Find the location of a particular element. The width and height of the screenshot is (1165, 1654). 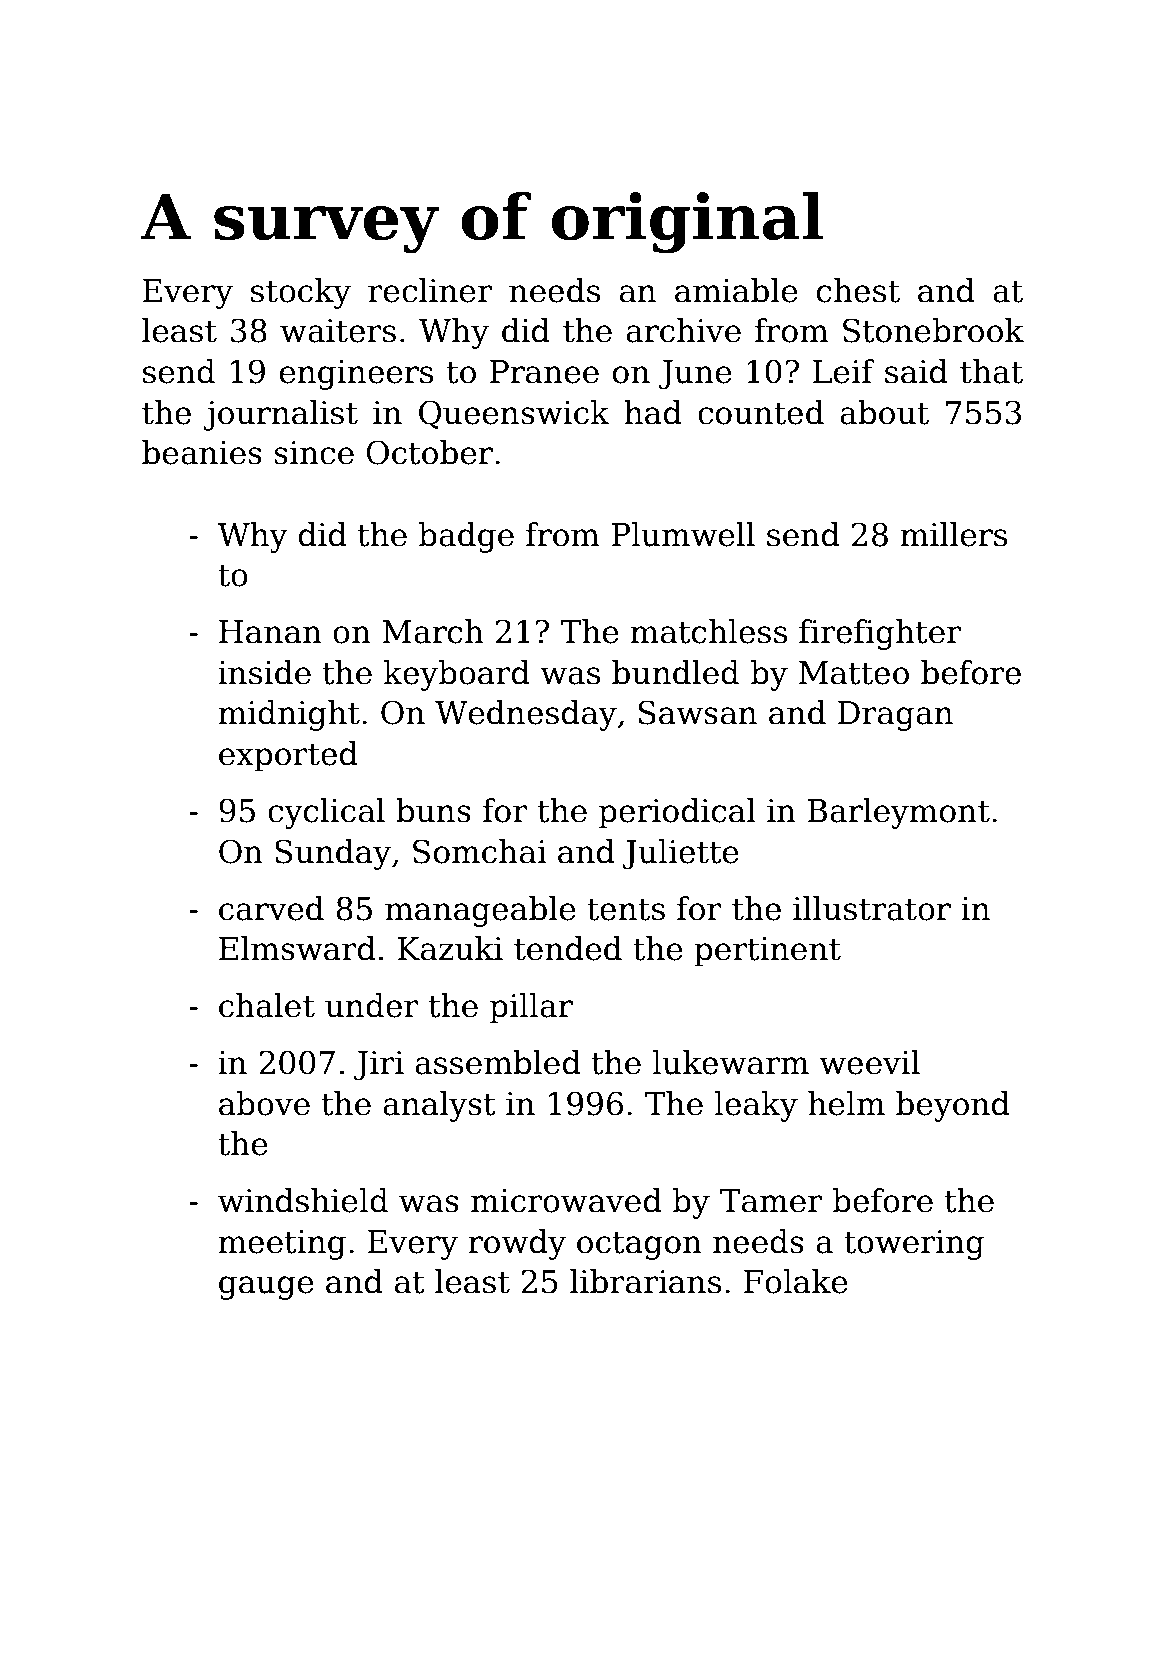

Sunday is located at coordinates (333, 854).
